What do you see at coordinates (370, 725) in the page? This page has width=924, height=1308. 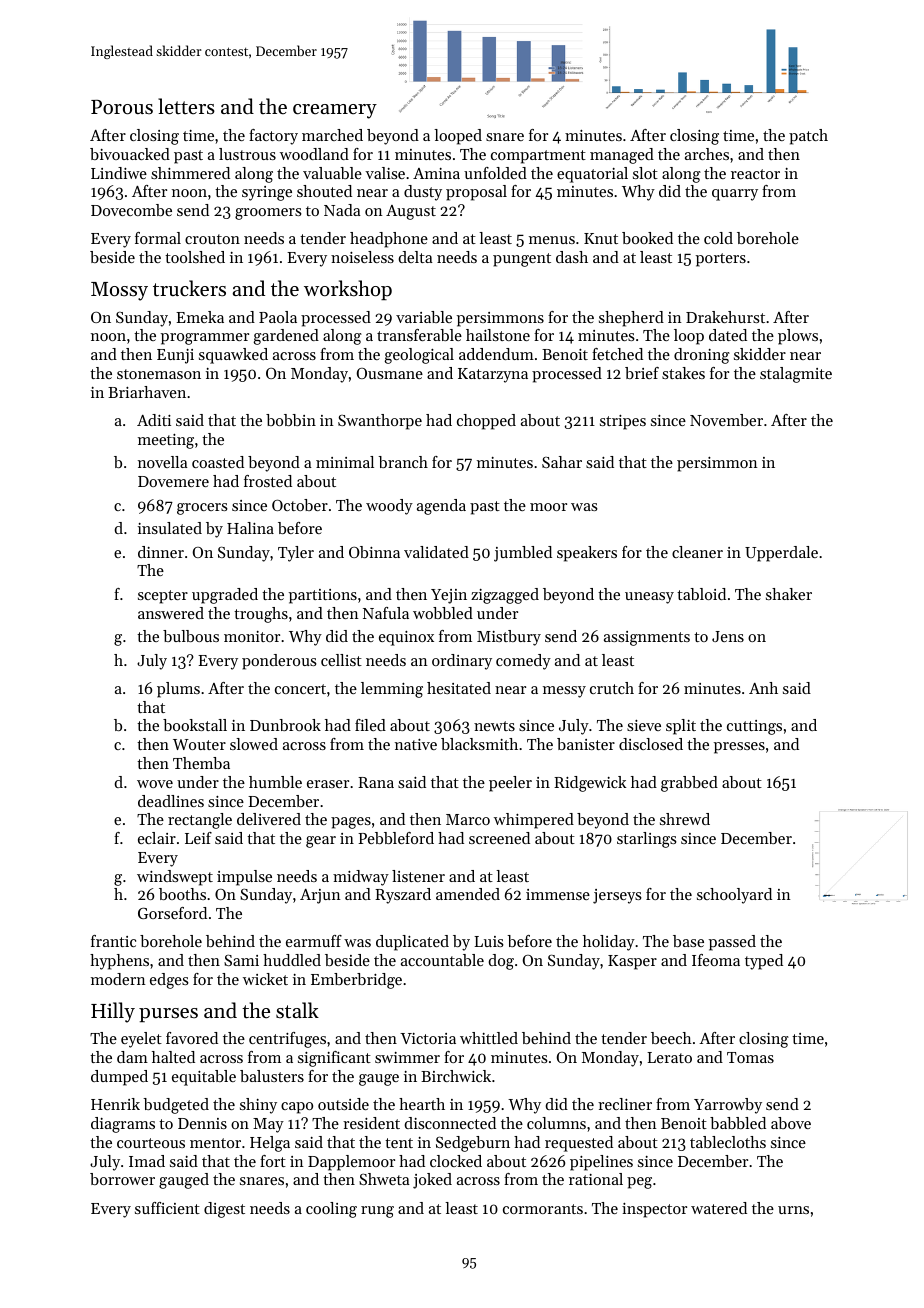 I see `filed` at bounding box center [370, 725].
